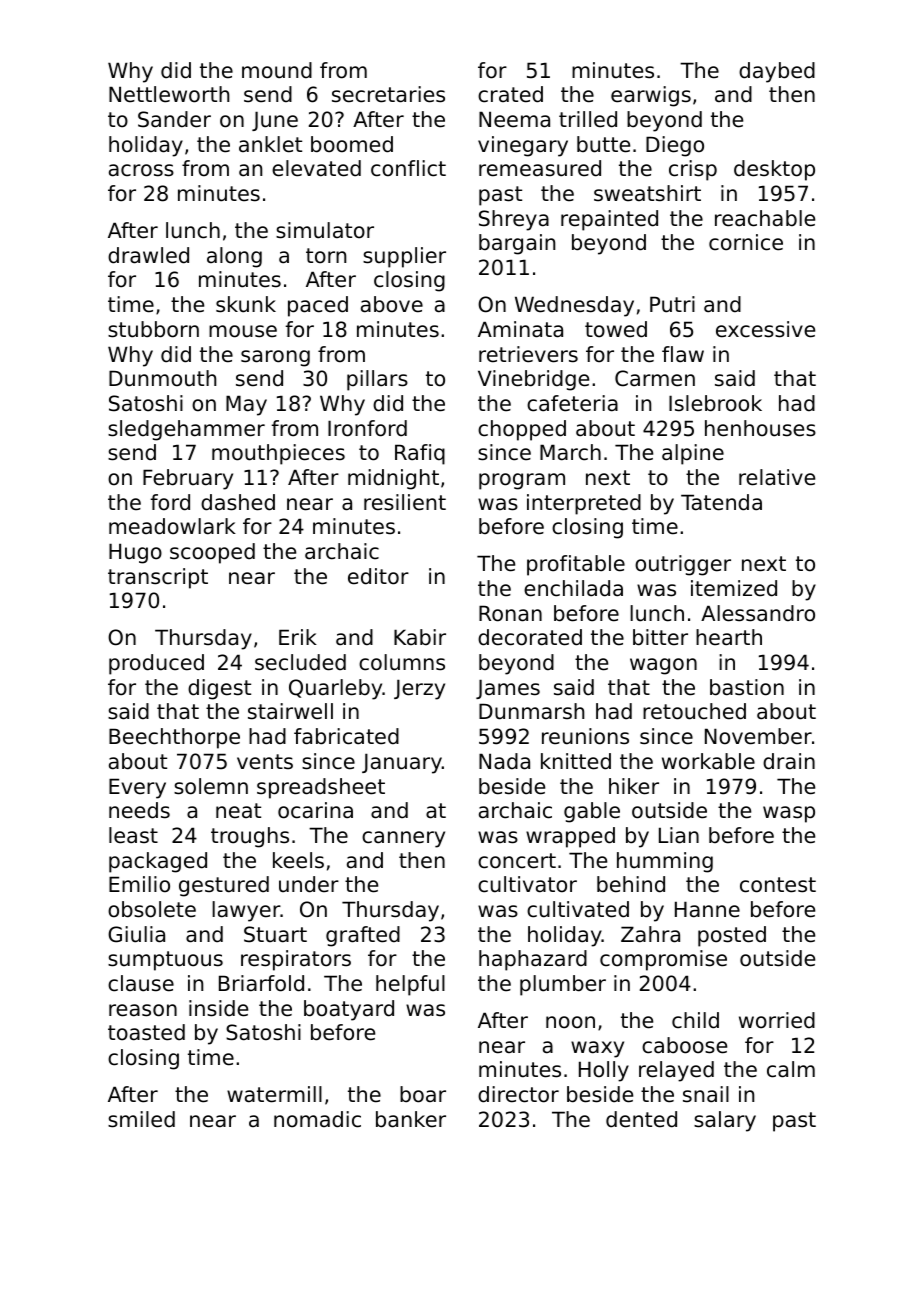 Image resolution: width=924 pixels, height=1311 pixels. I want to click on earwigs, so click(651, 96).
